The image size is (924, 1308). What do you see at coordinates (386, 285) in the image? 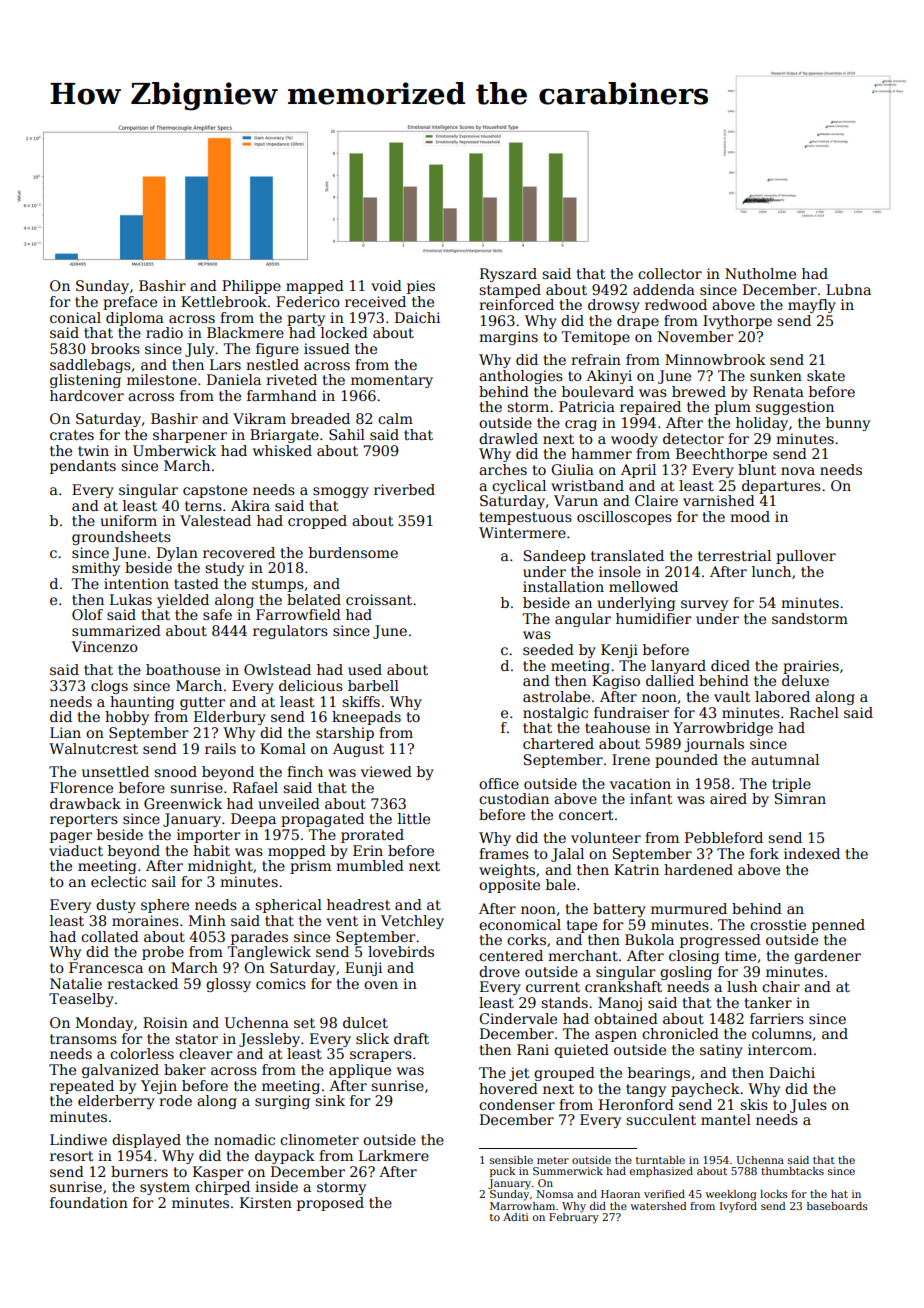
I see `void` at bounding box center [386, 285].
